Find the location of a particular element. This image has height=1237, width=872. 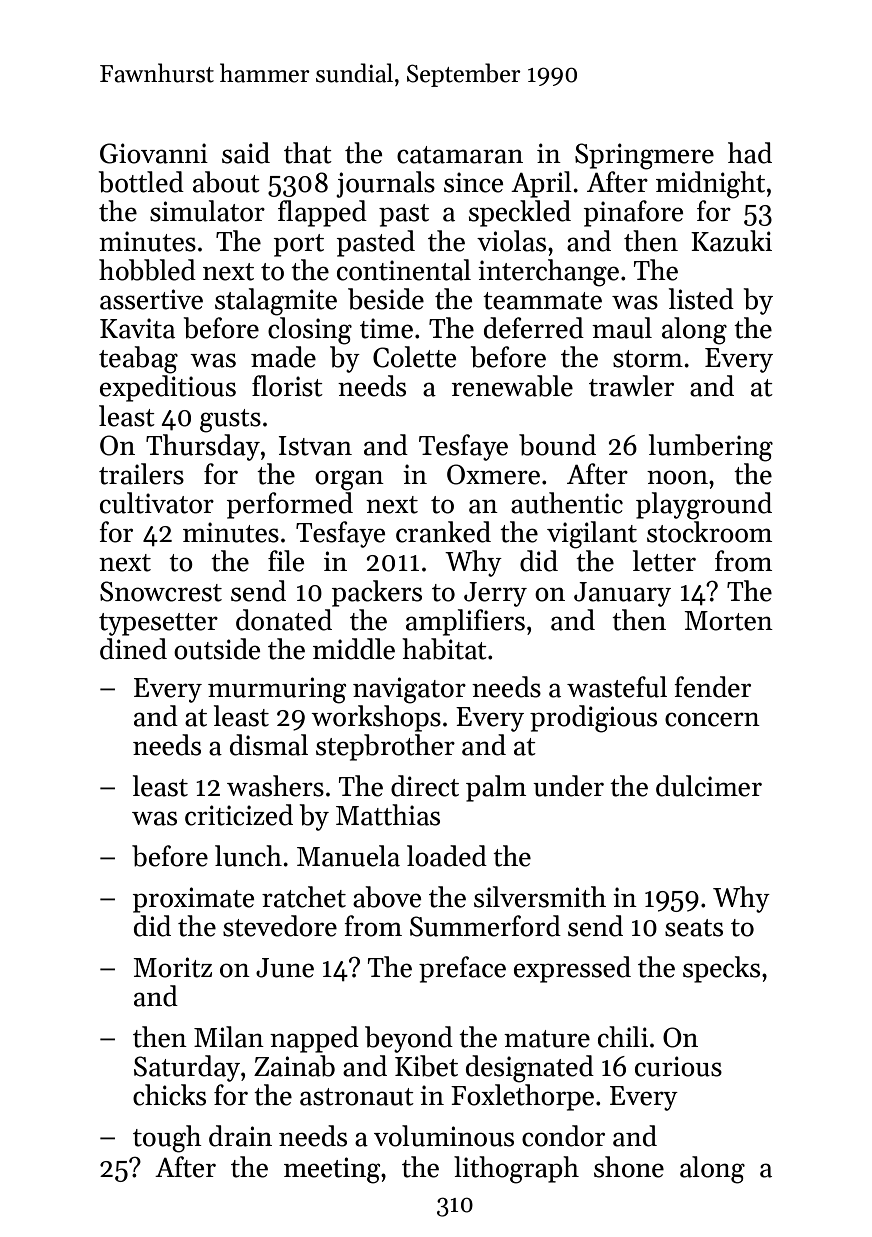

pinafore is located at coordinates (633, 213).
